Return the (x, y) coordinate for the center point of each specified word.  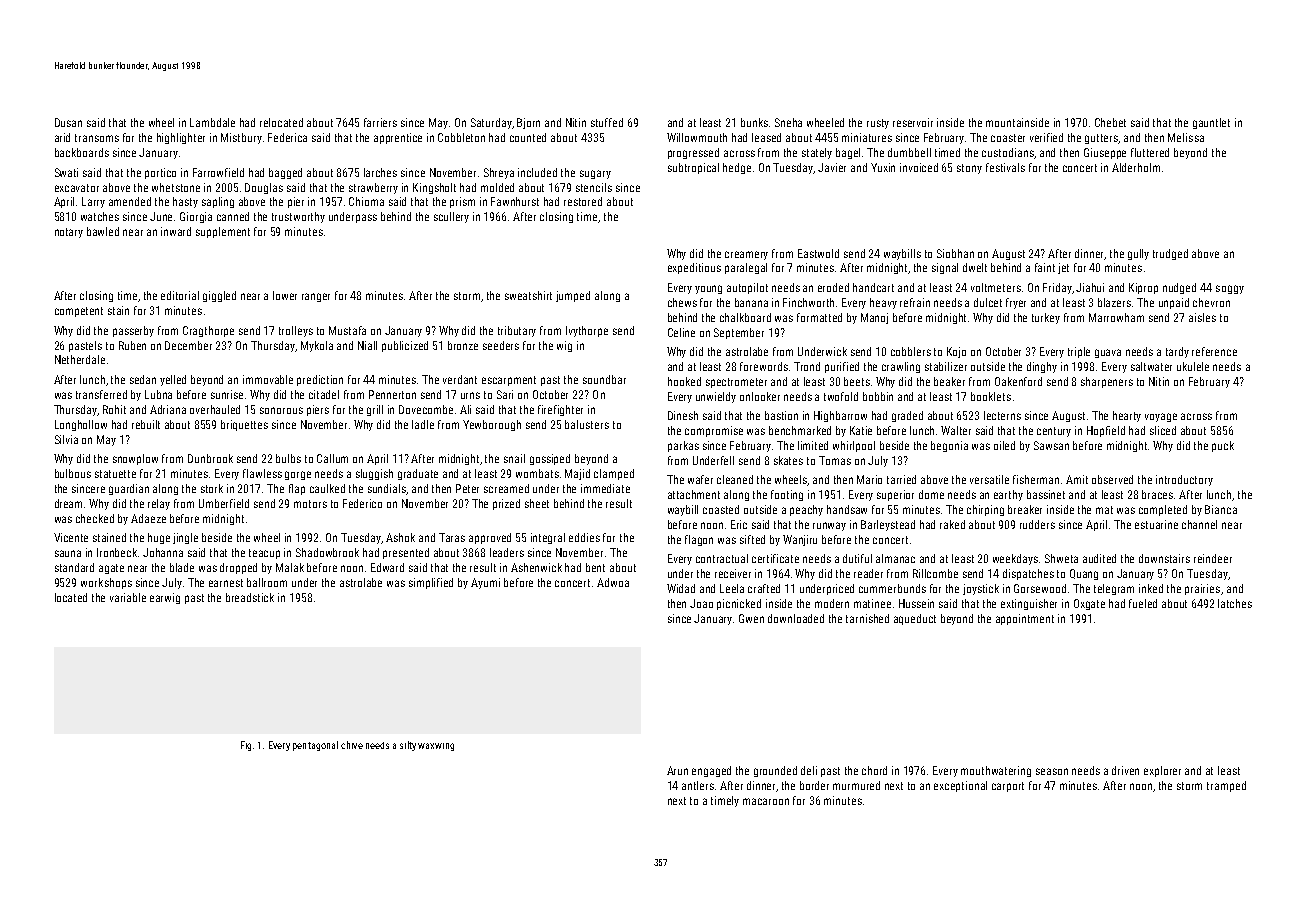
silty (408, 746)
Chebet (1110, 122)
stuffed (607, 122)
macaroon (766, 801)
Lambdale (212, 122)
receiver (733, 573)
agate (111, 569)
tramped (1226, 786)
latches (1235, 603)
